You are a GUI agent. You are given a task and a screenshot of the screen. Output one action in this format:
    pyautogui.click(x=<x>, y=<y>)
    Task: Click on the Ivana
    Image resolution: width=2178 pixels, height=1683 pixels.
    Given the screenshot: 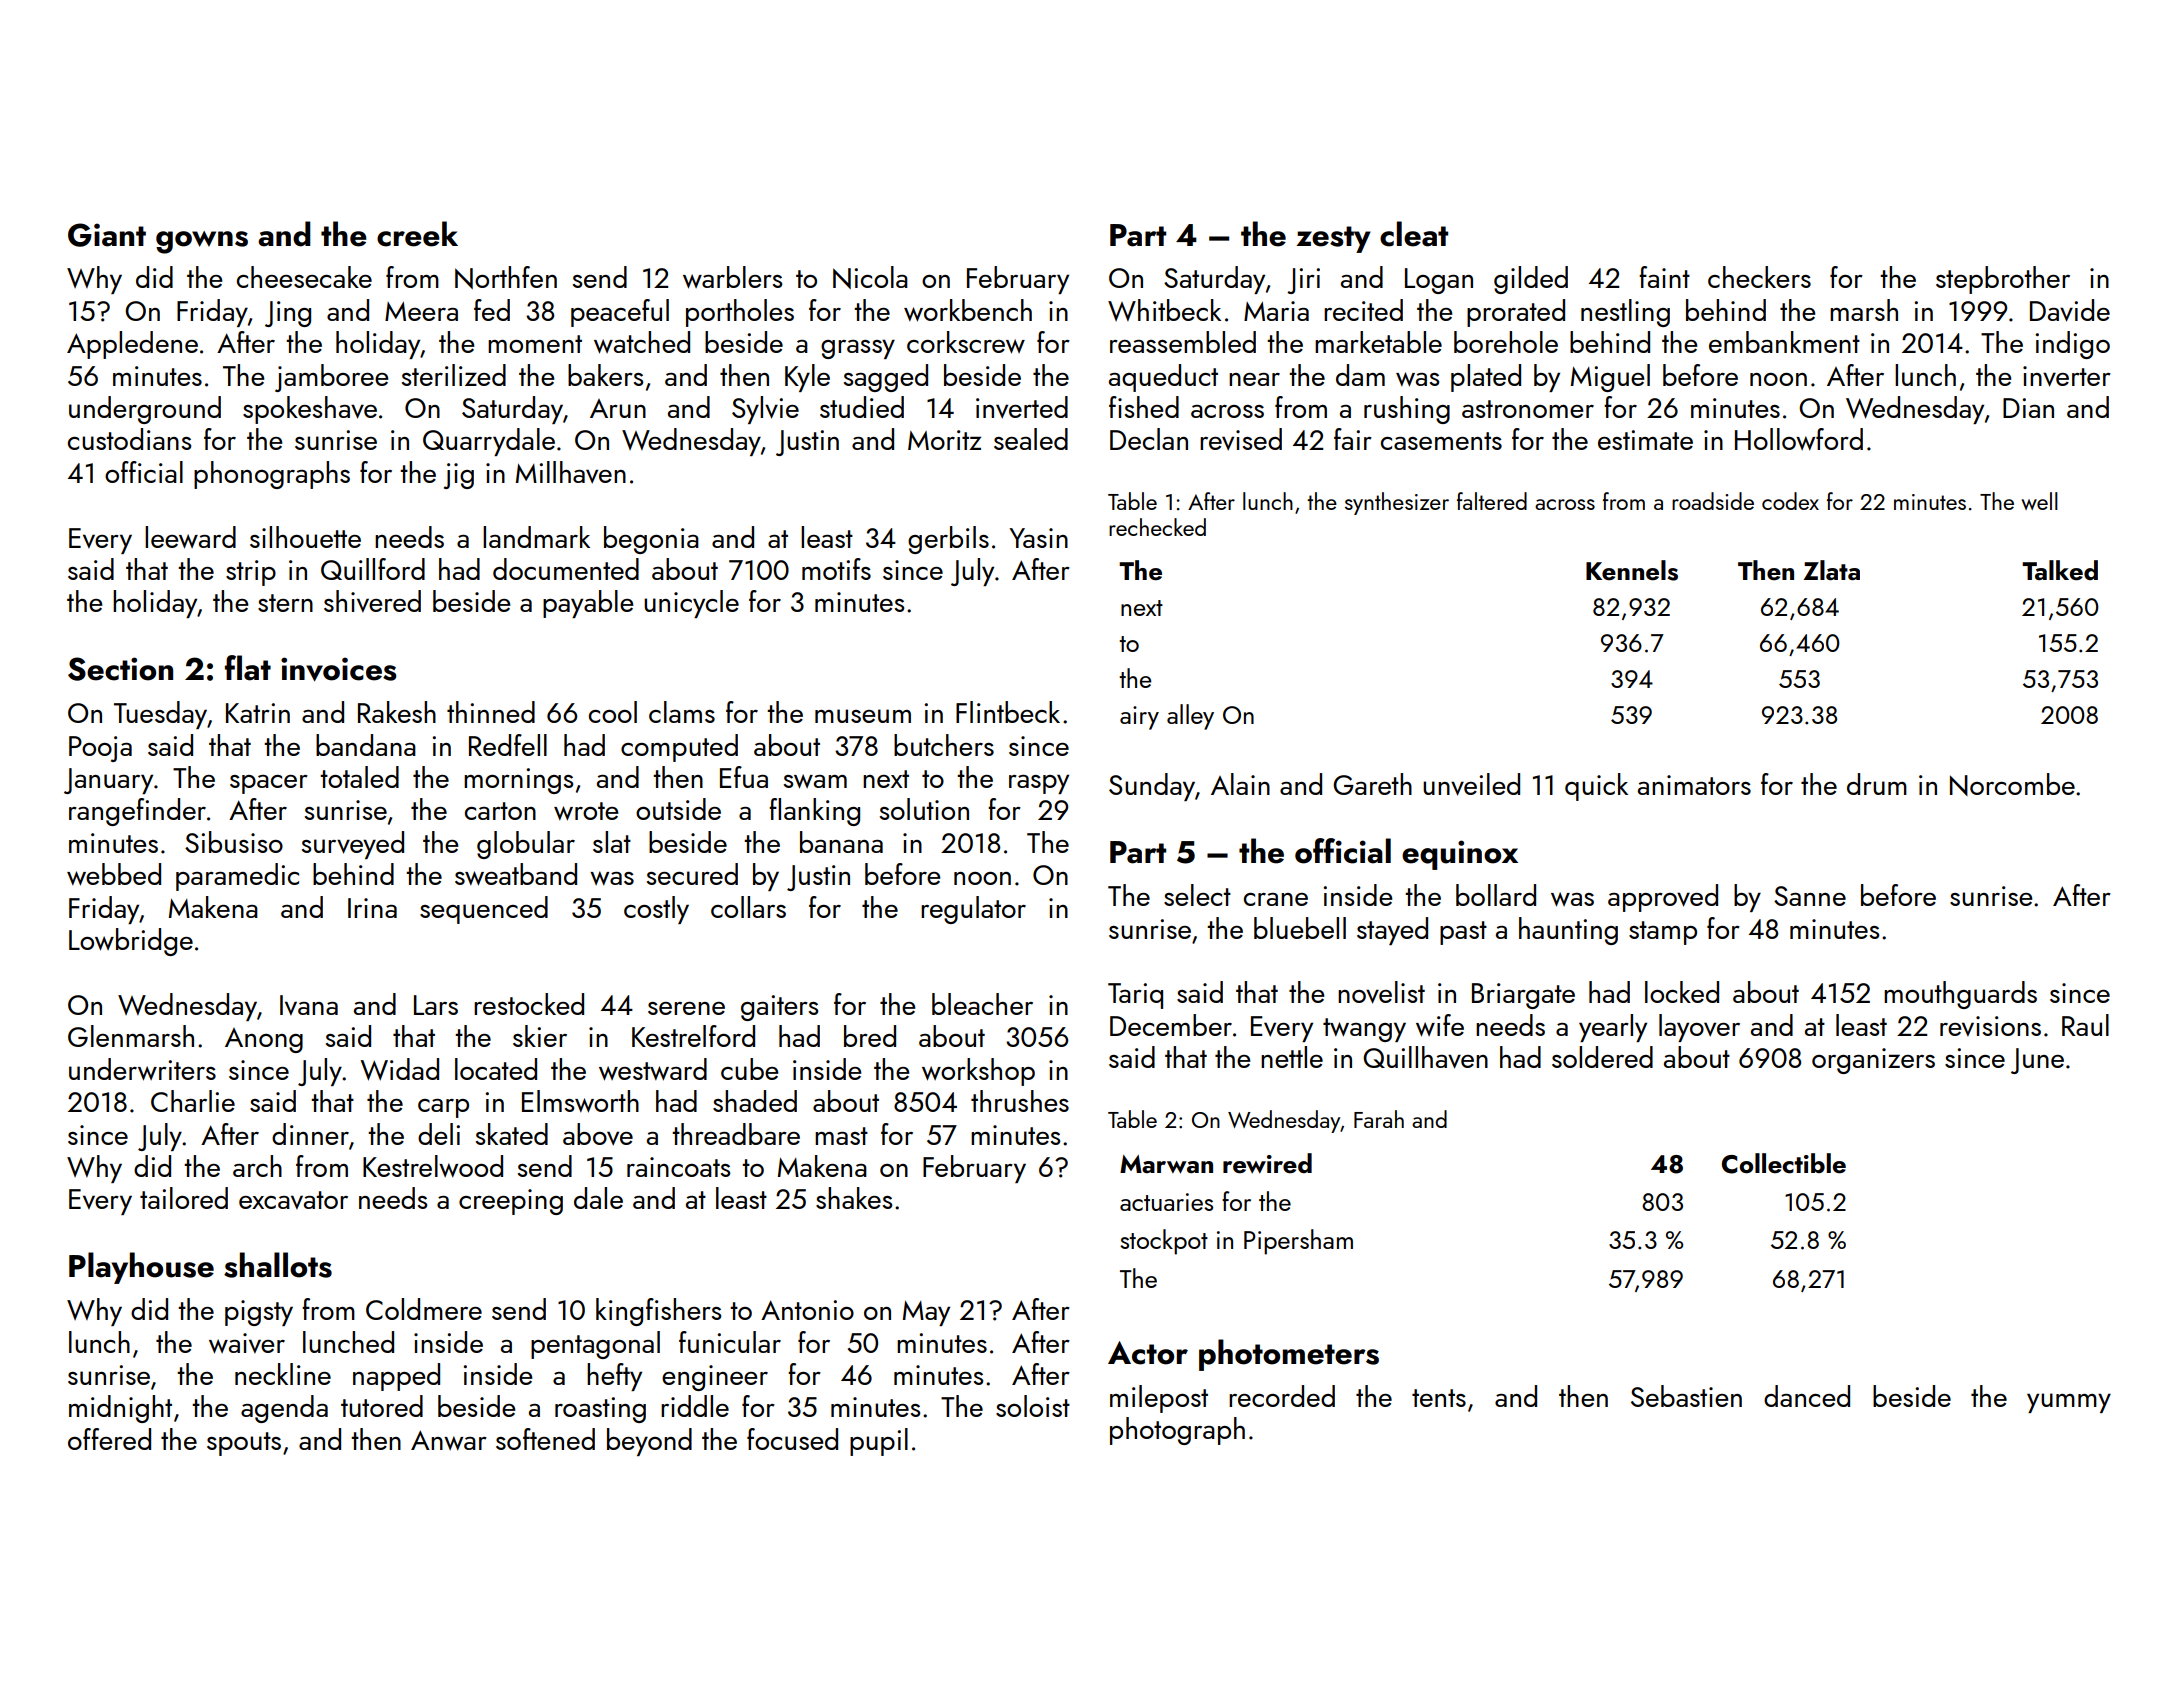 What is the action you would take?
    pyautogui.click(x=309, y=1005)
